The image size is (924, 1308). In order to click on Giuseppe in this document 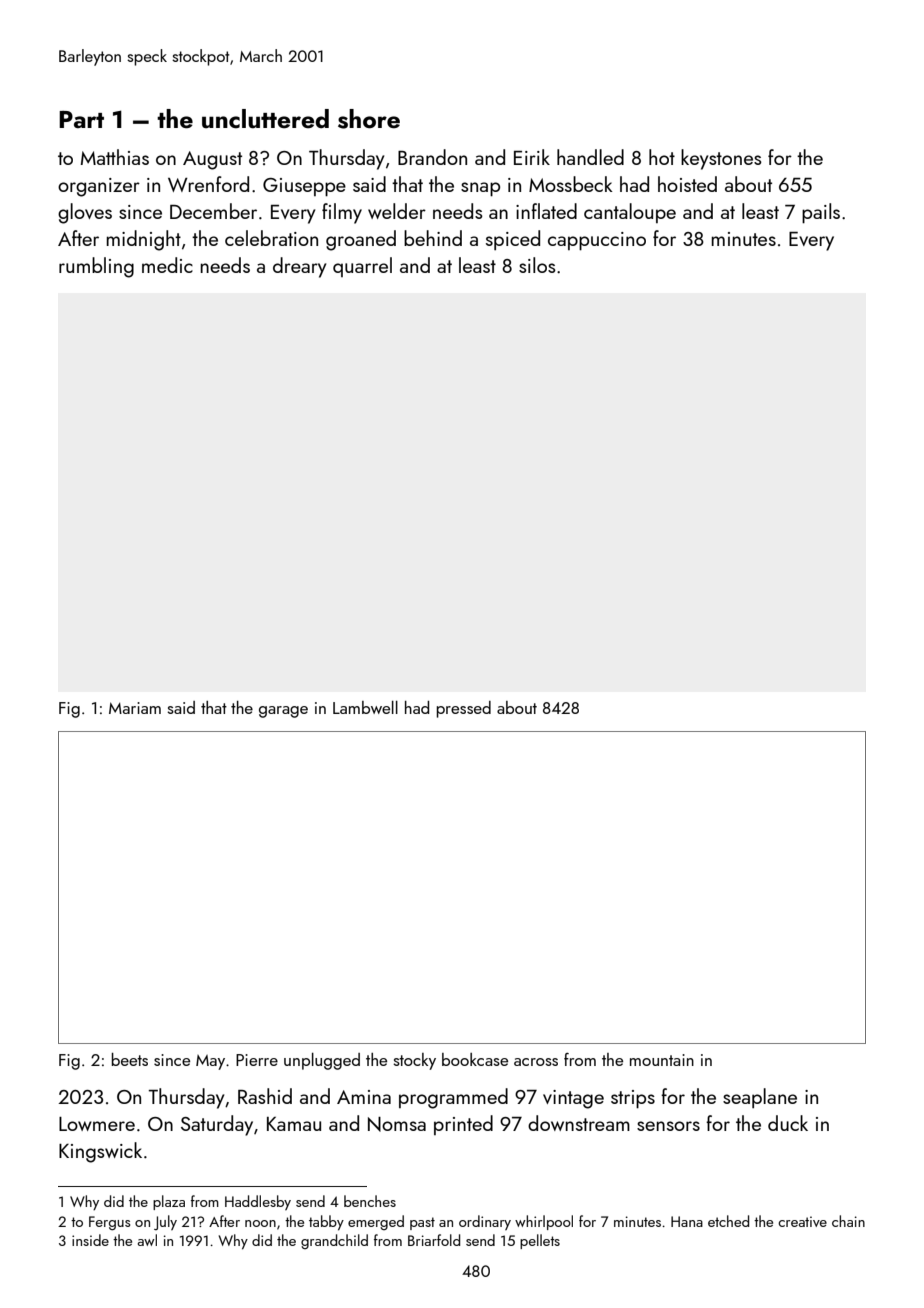, I will do `click(304, 187)`.
